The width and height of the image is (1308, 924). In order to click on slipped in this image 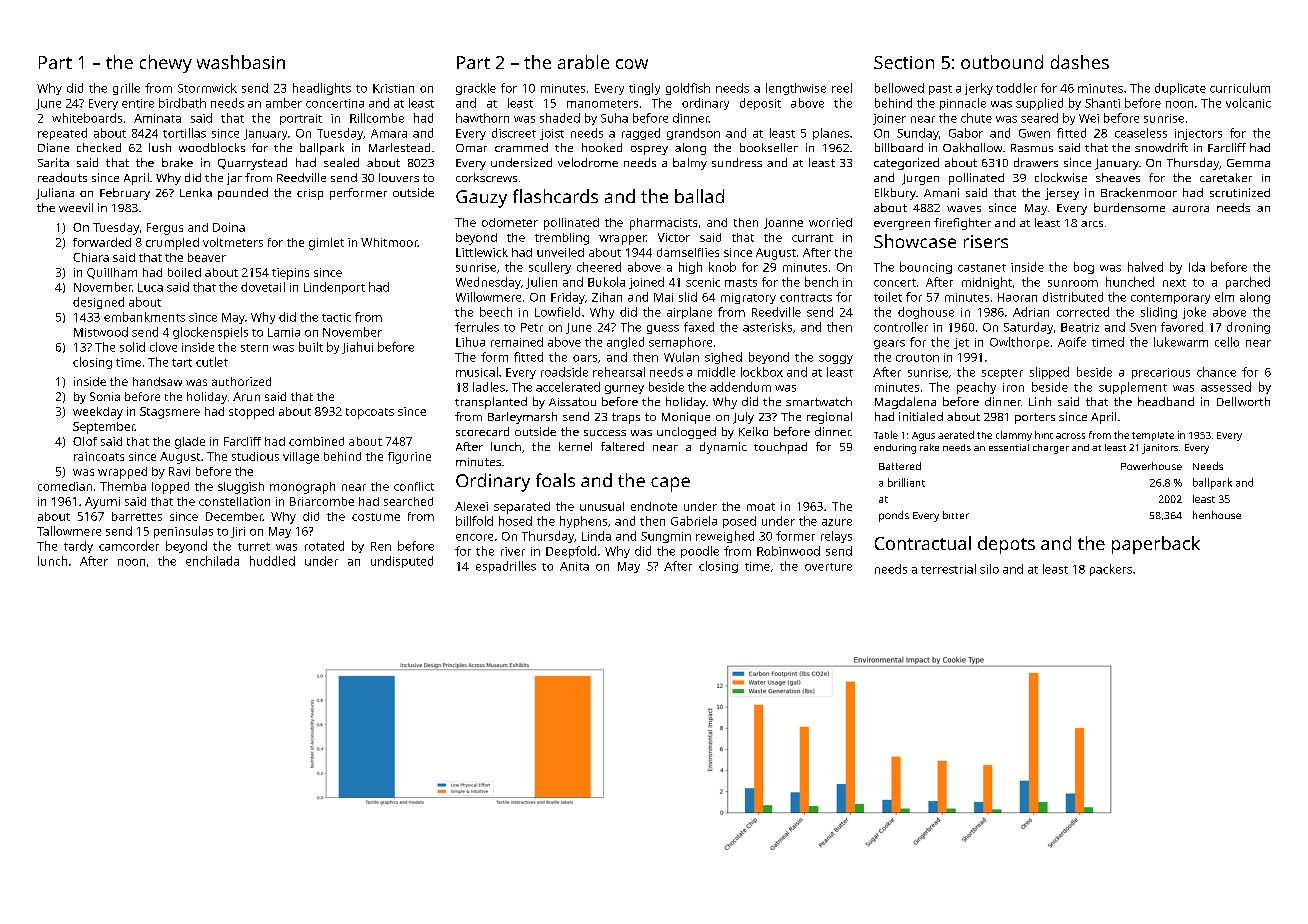, I will do `click(1049, 373)`.
